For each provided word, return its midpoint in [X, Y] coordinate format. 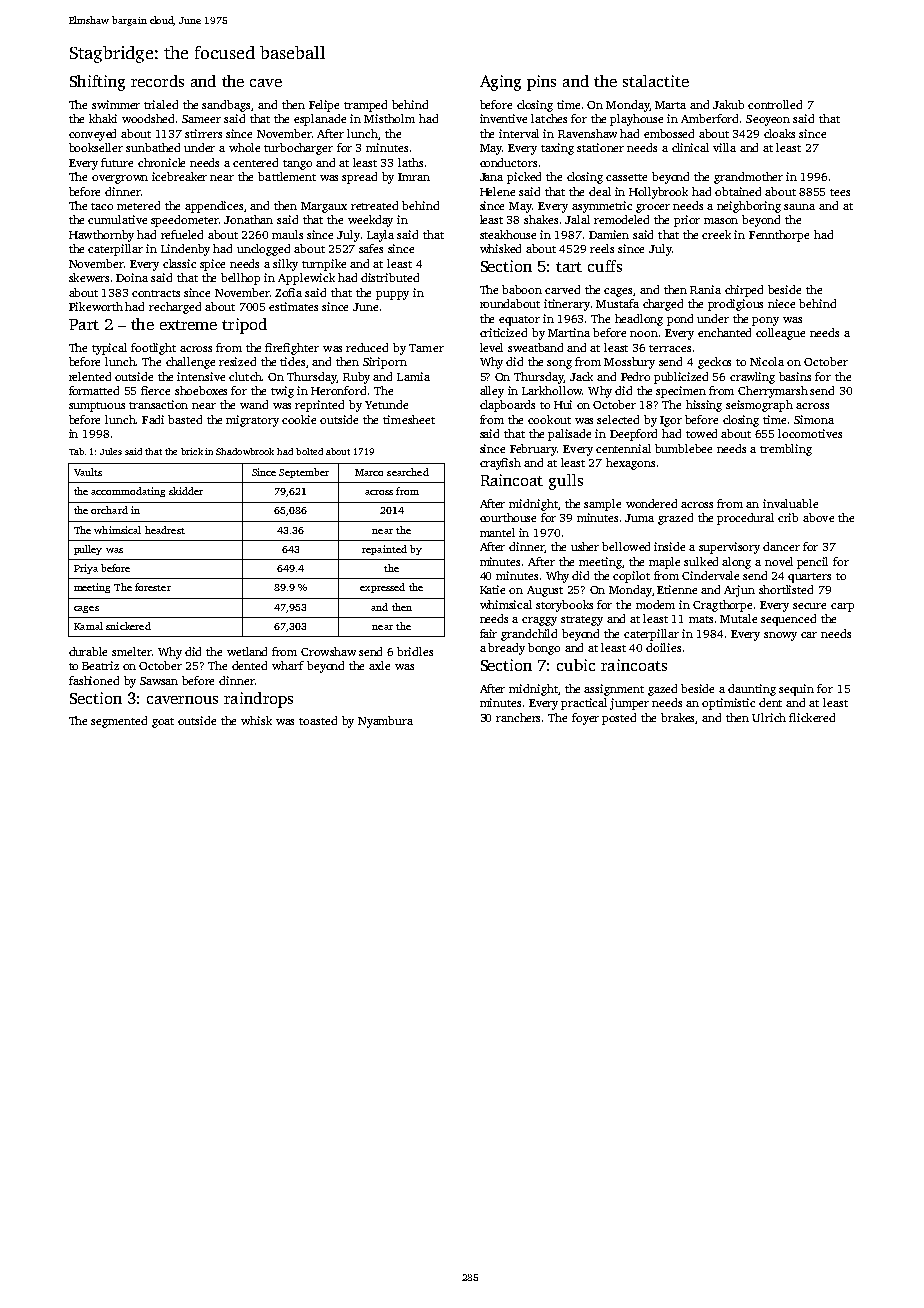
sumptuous [97, 407]
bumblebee [683, 448]
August [545, 591]
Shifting [97, 83]
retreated [374, 205]
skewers [89, 277]
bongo [544, 649]
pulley [88, 550]
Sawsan [159, 681]
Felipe [324, 106]
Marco [369, 472]
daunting [752, 690]
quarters [809, 578]
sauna [799, 207]
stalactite [656, 81]
